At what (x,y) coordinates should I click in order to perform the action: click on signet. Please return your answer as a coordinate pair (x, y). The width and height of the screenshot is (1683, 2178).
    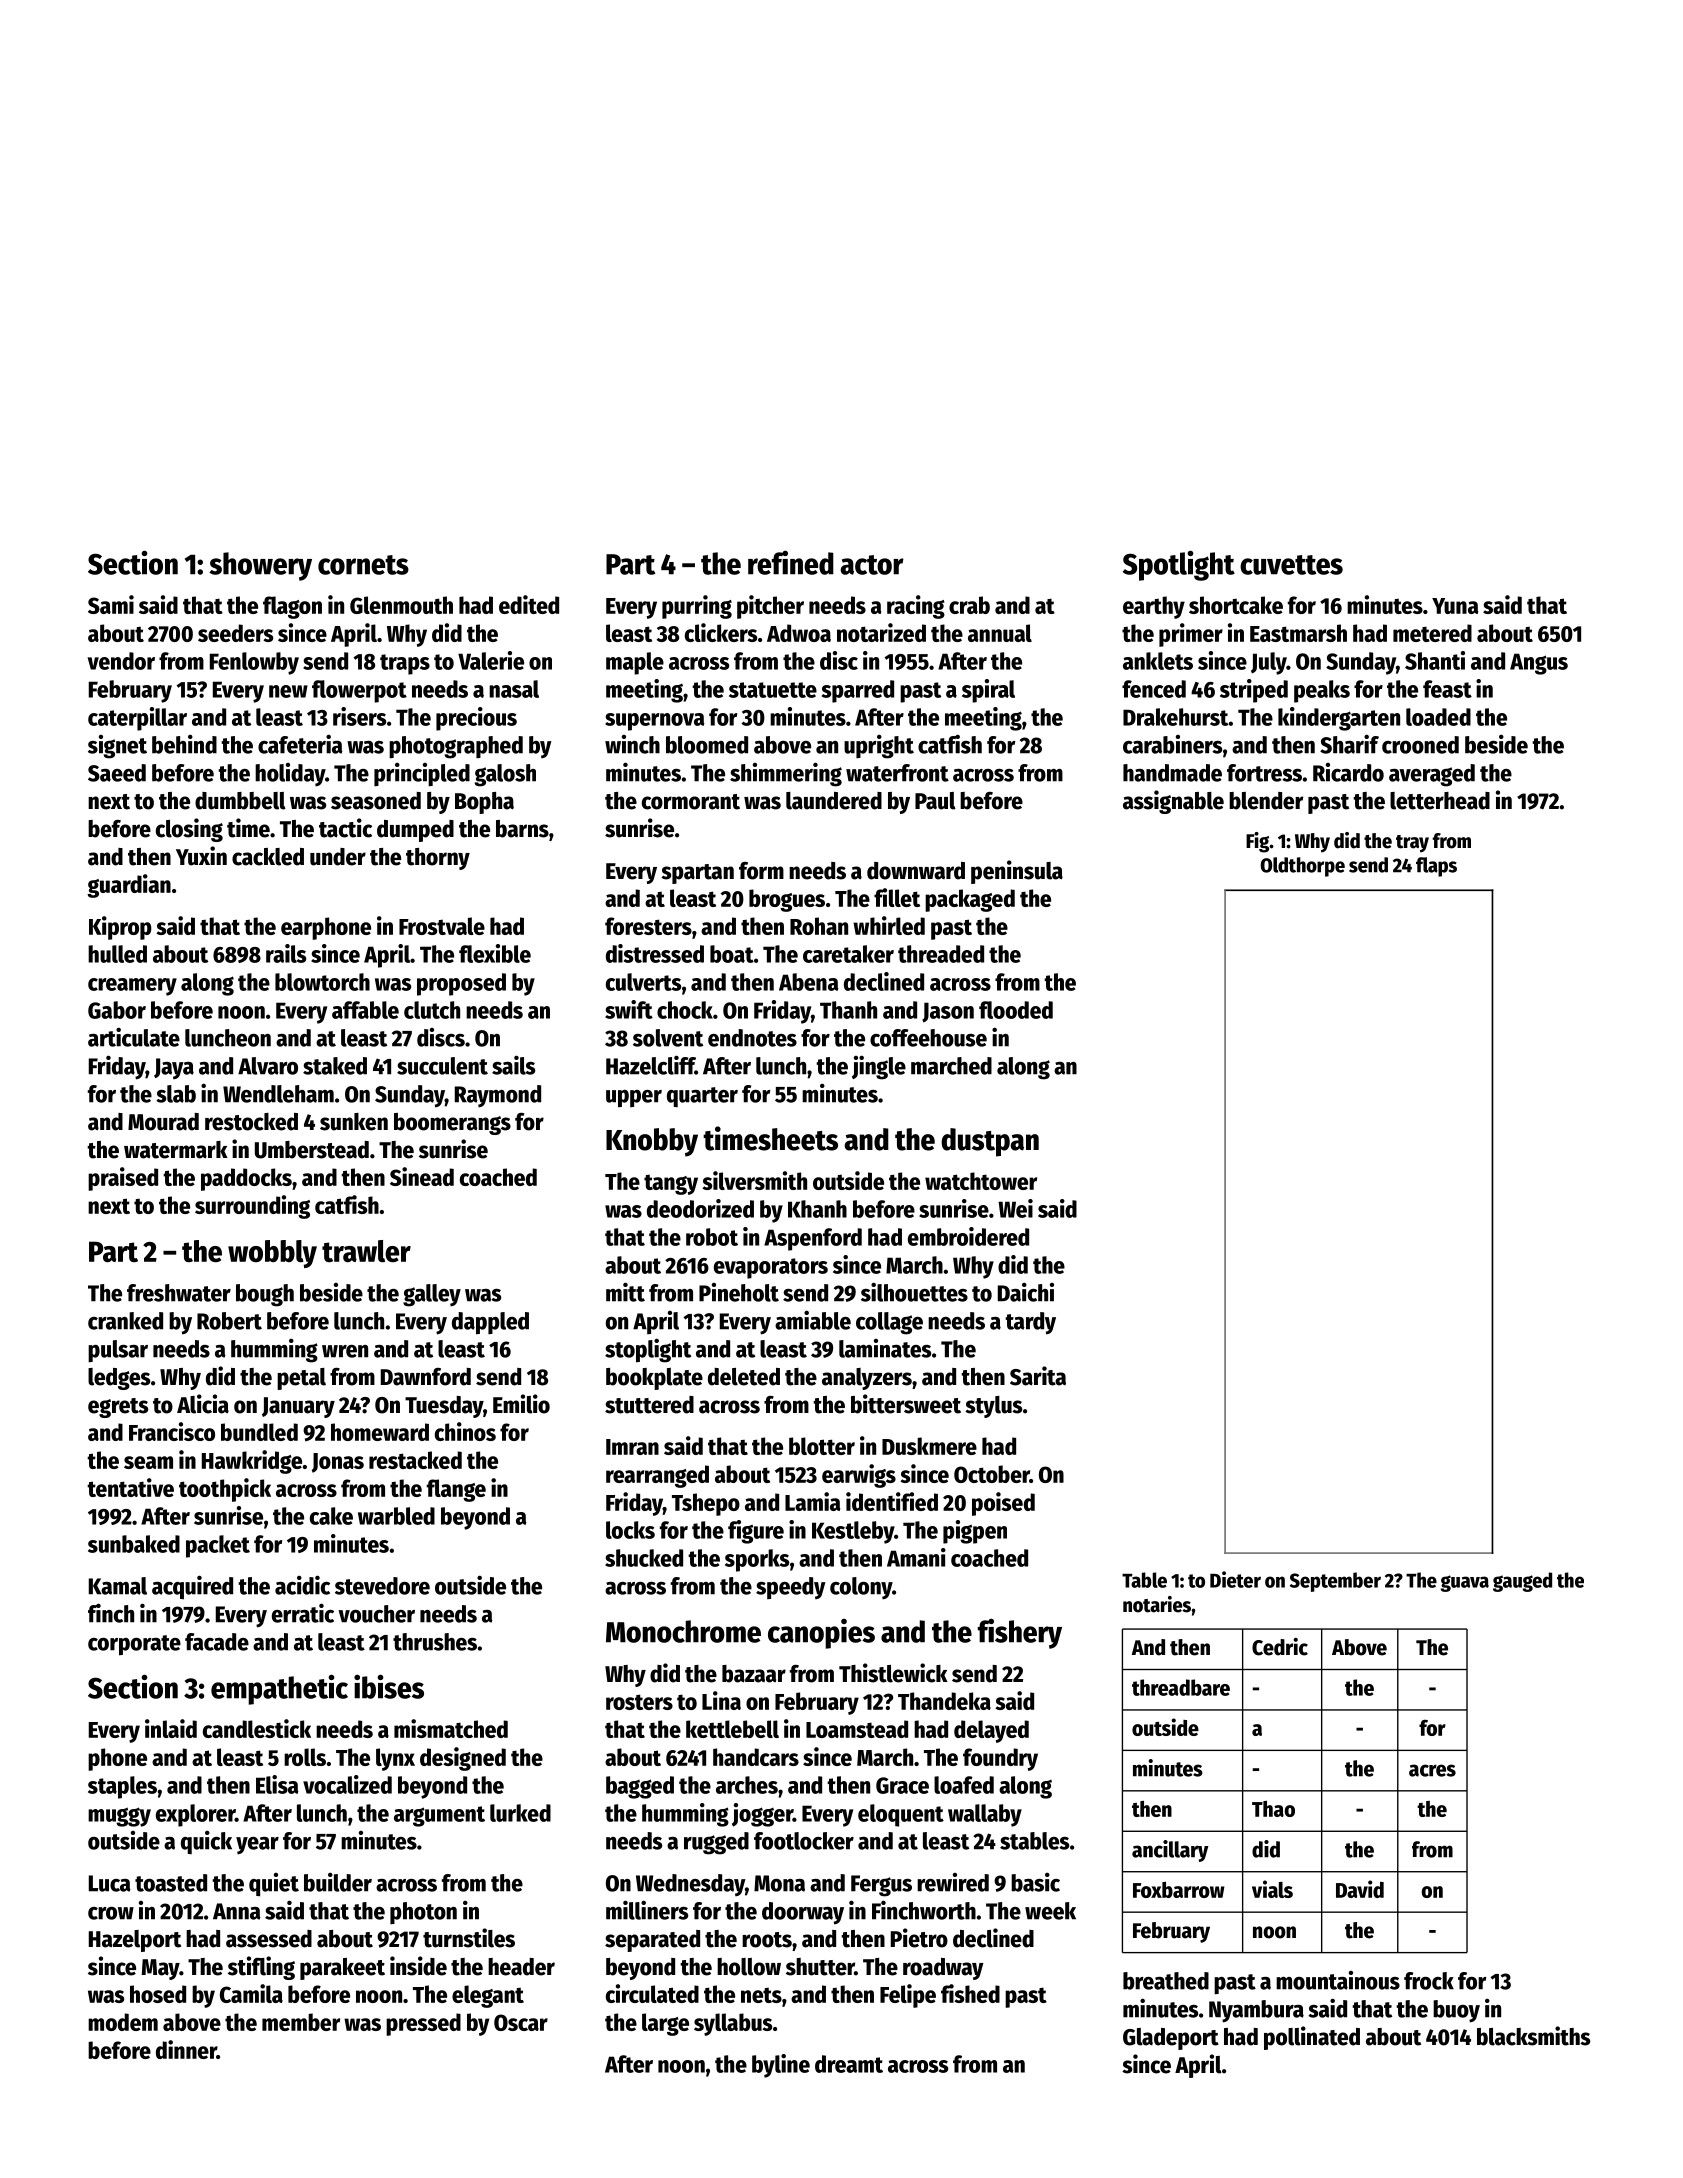
    Looking at the image, I should click on (117, 747).
